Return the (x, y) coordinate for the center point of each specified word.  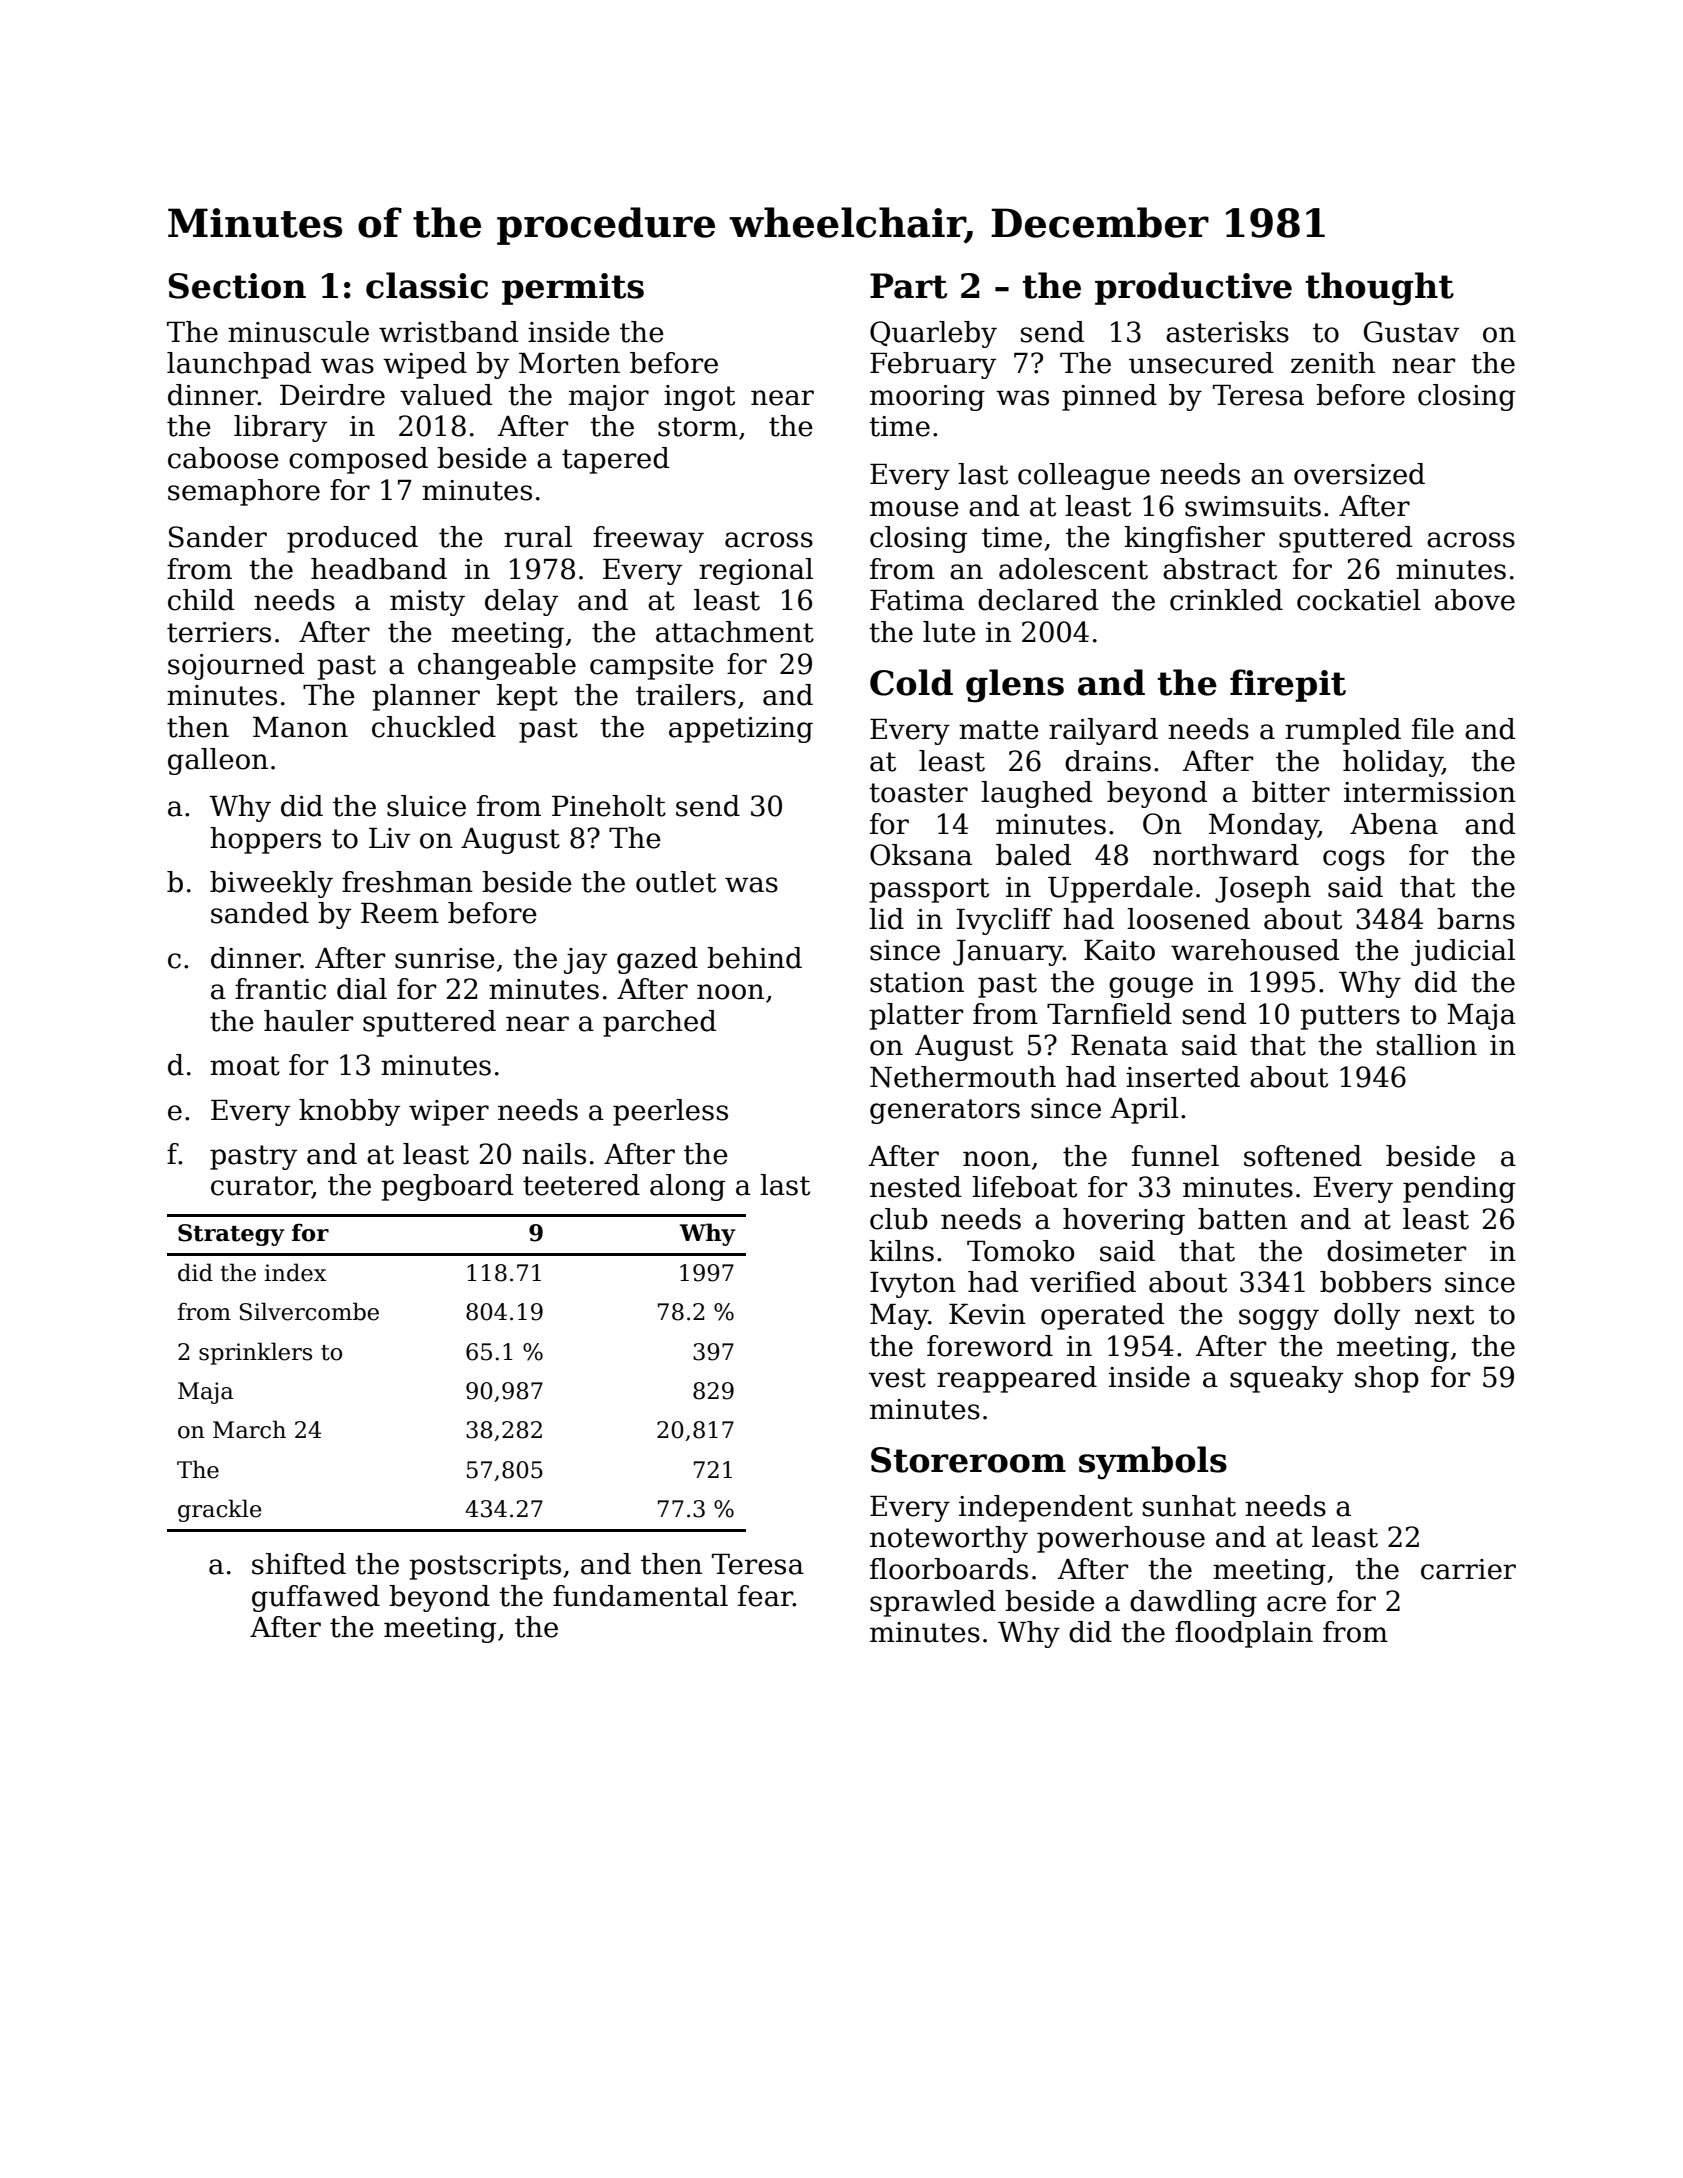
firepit (1288, 685)
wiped (425, 365)
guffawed (316, 1598)
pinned (1109, 397)
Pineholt (609, 806)
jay (585, 961)
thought (1379, 289)
